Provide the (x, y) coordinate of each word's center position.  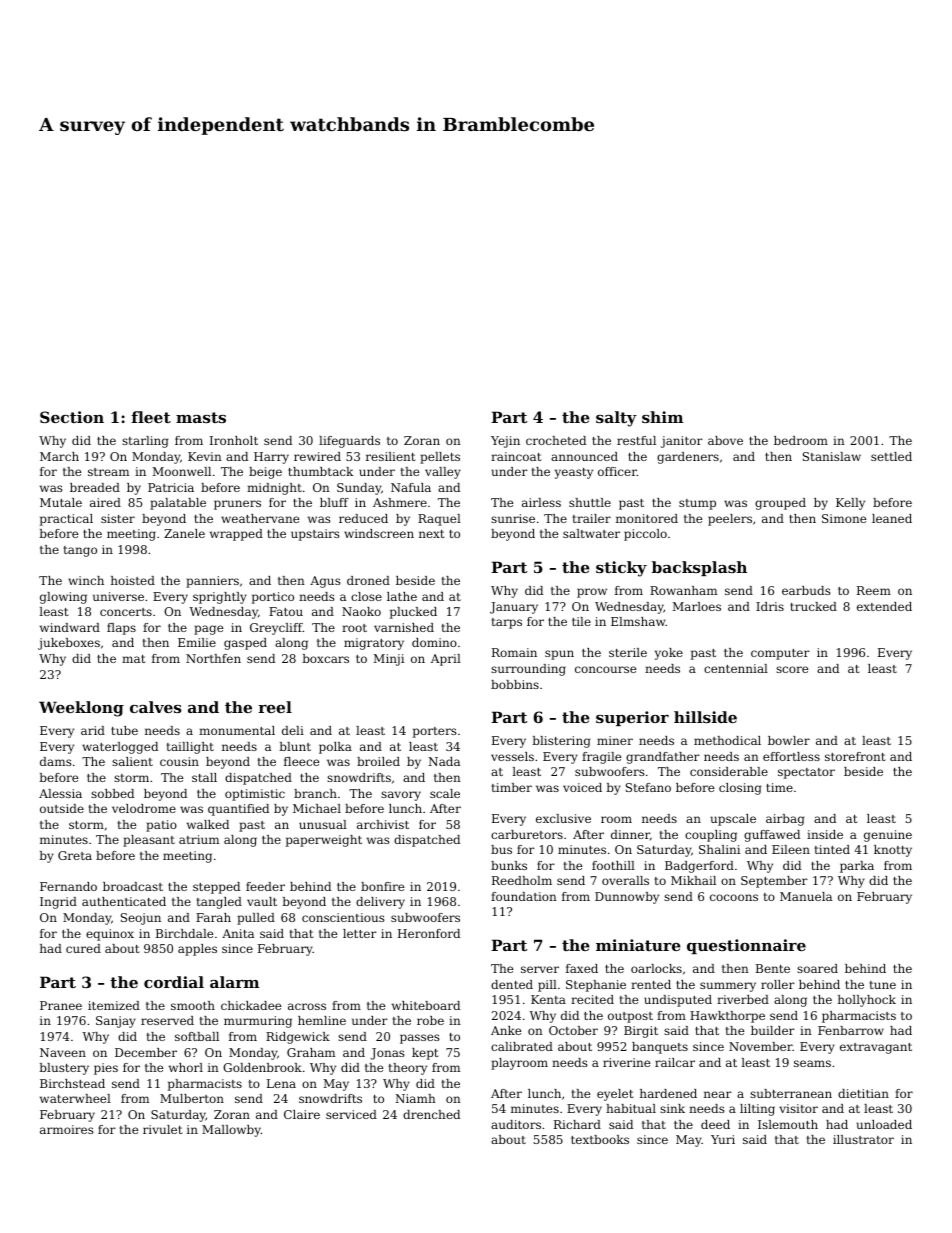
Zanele (184, 533)
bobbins (515, 684)
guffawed (772, 836)
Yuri (723, 1139)
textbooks (600, 1139)
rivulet (162, 1129)
